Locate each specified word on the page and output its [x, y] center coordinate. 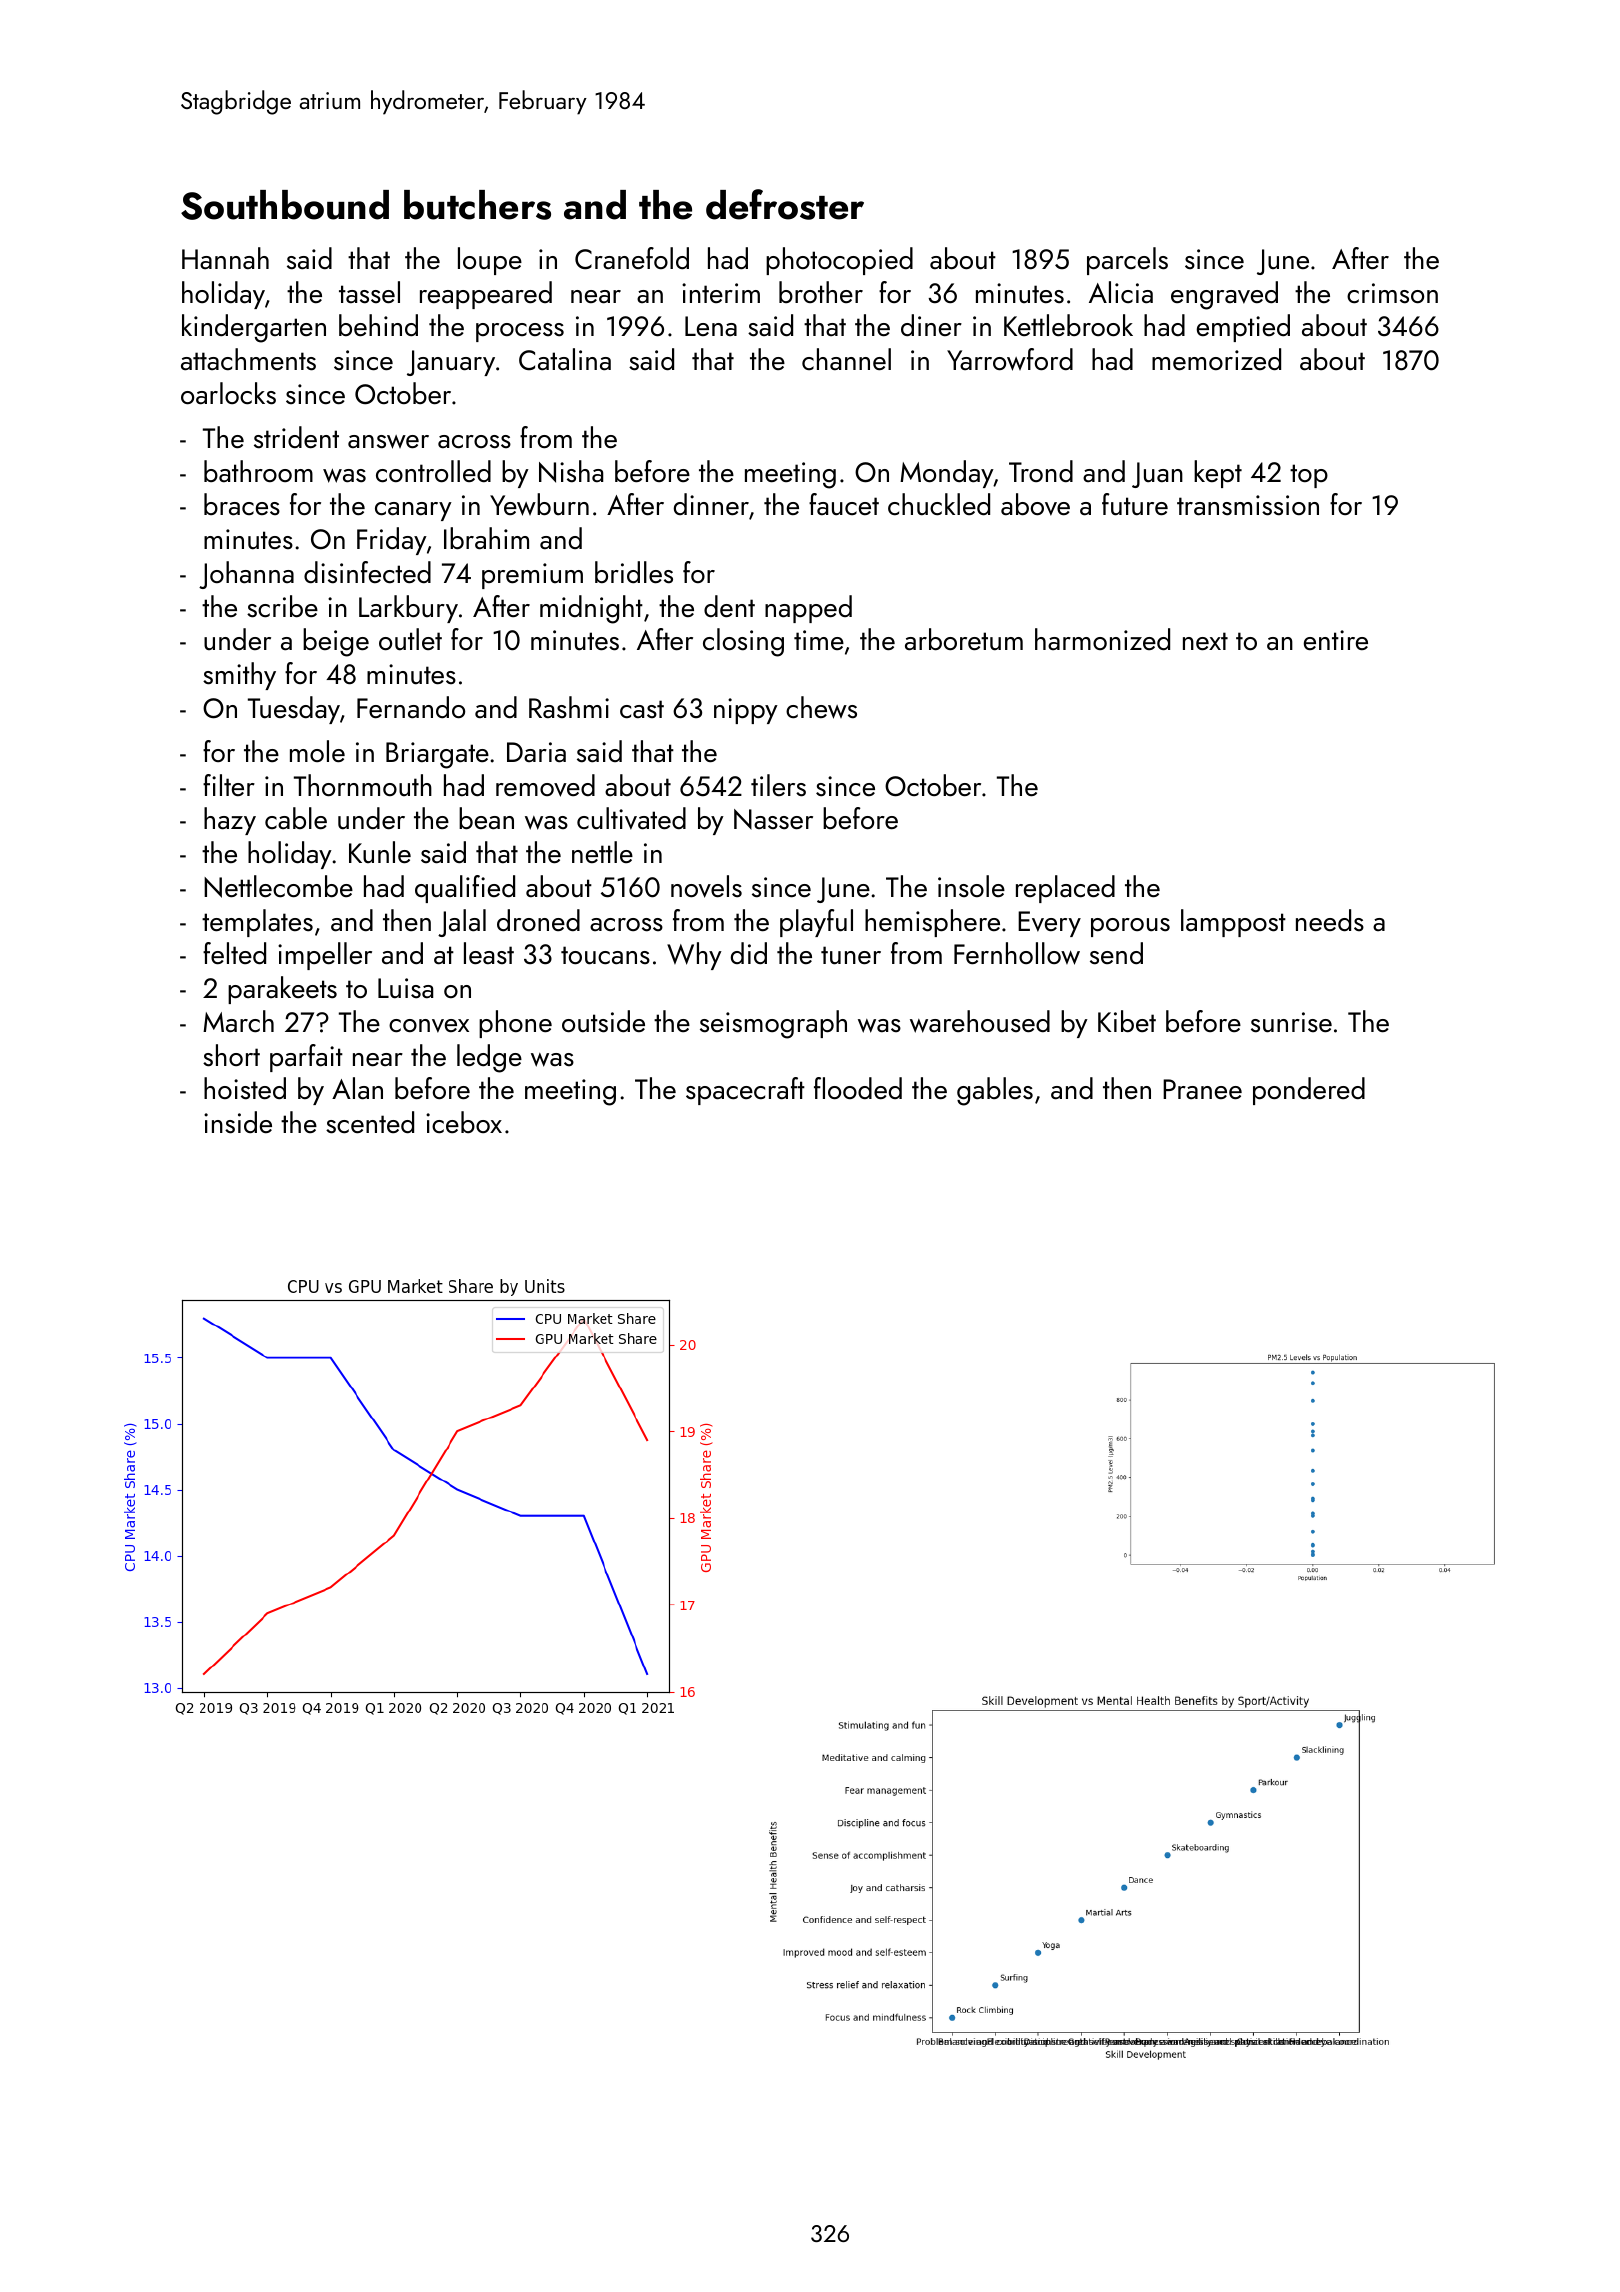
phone [515, 1024]
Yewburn [539, 504]
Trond [1041, 471]
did [749, 953]
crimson [1392, 293]
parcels [1127, 261]
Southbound [285, 205]
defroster [785, 204]
